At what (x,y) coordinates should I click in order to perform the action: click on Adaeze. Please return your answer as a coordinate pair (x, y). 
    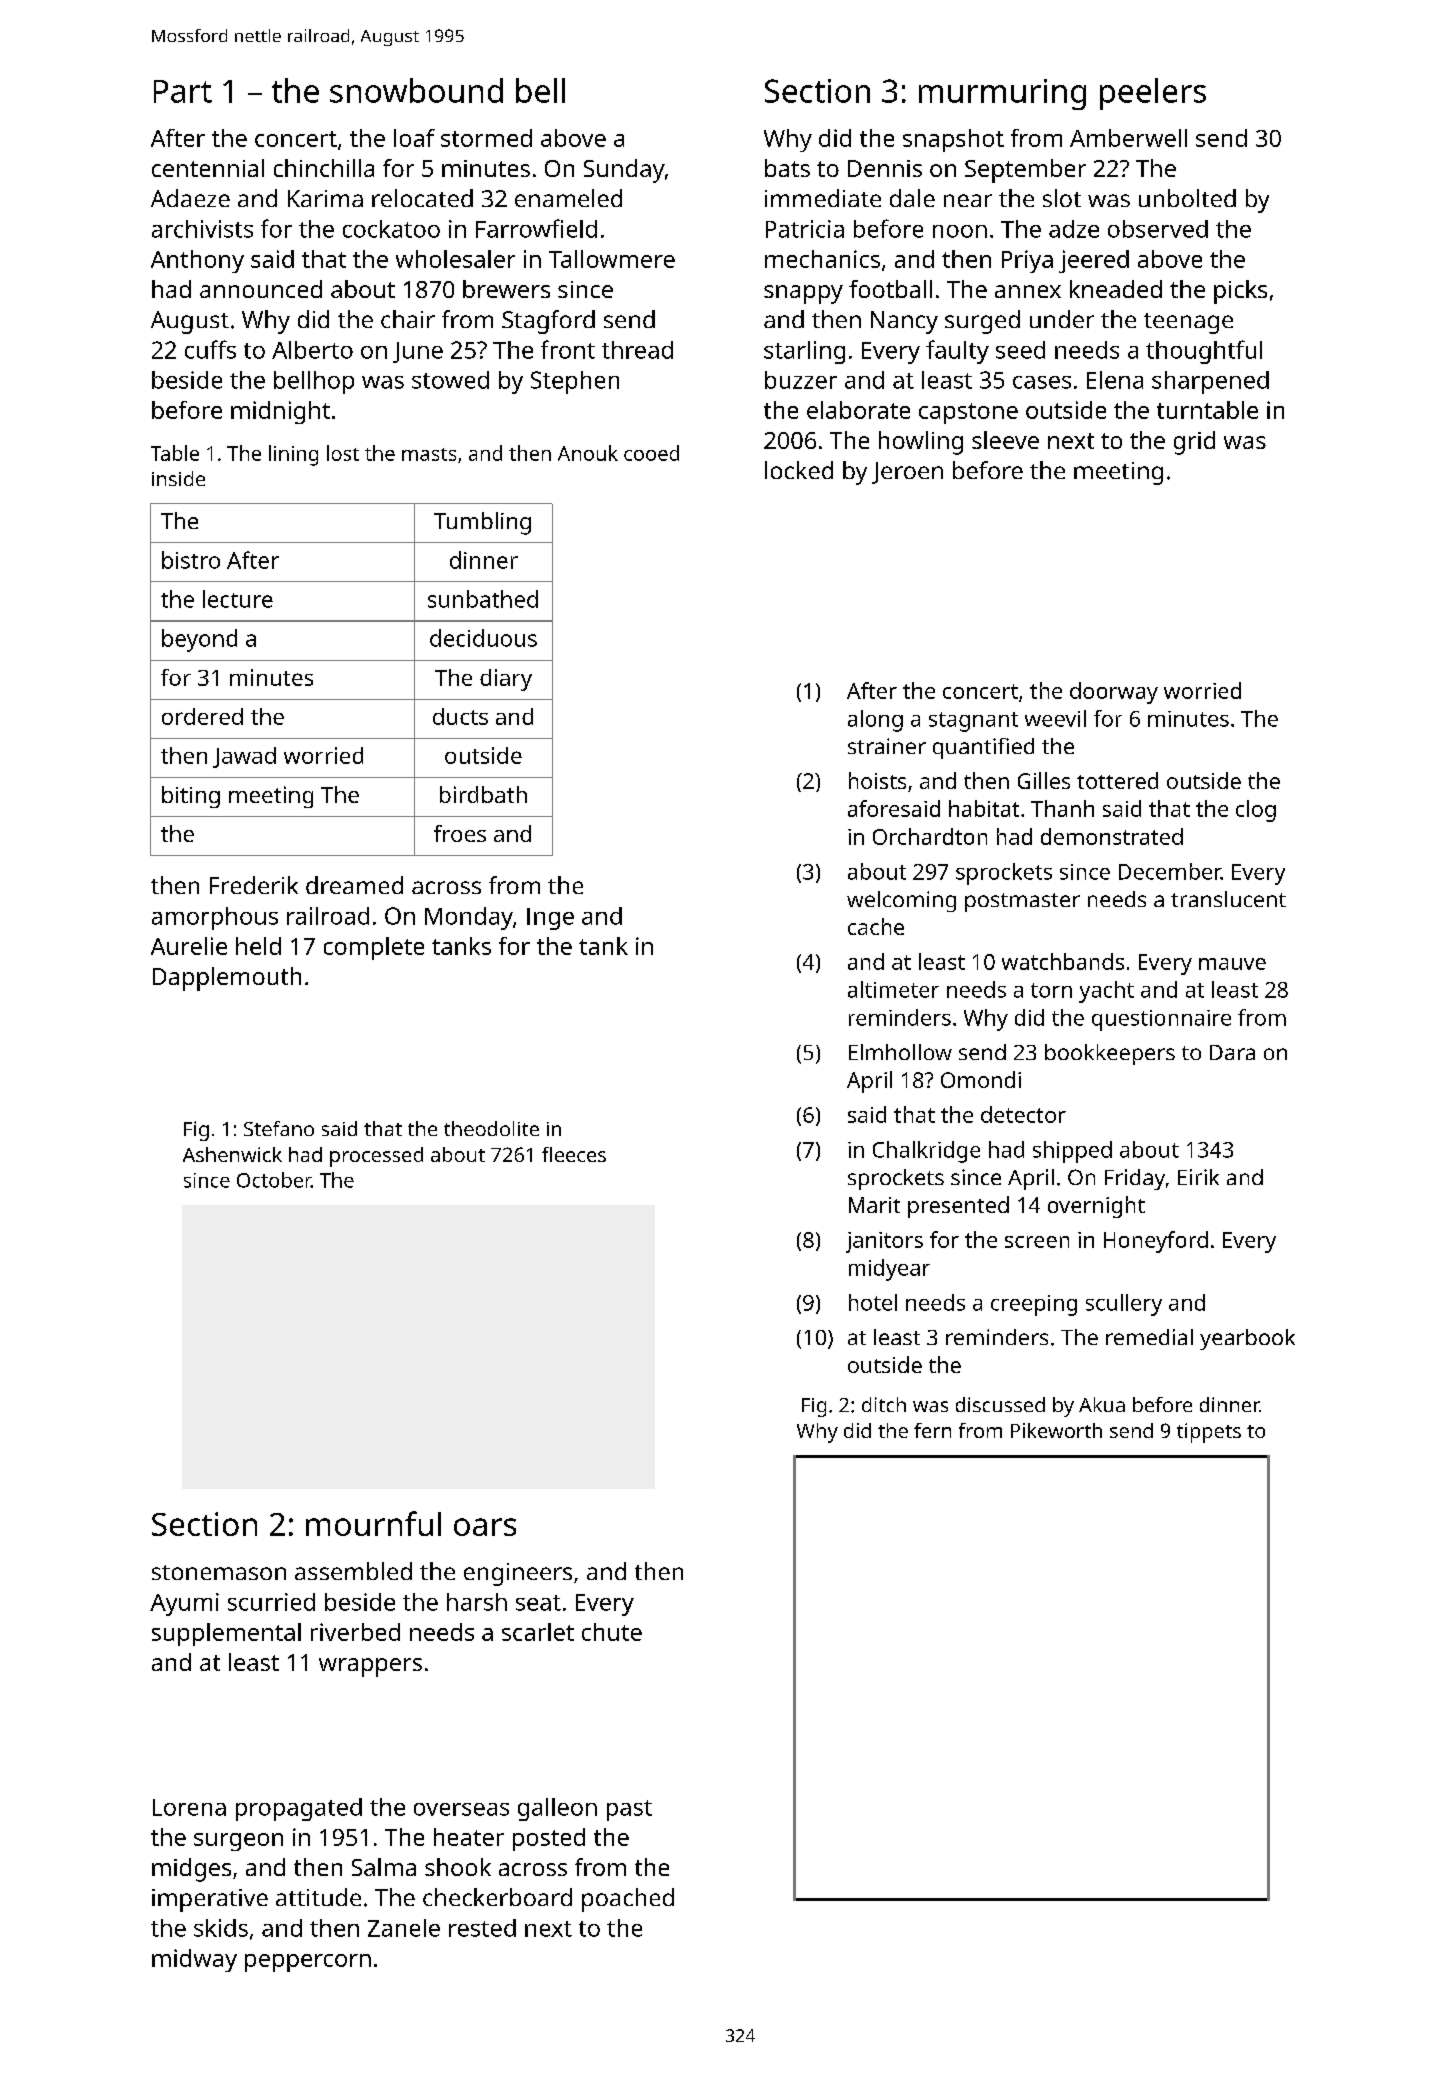
    Looking at the image, I should click on (190, 198).
